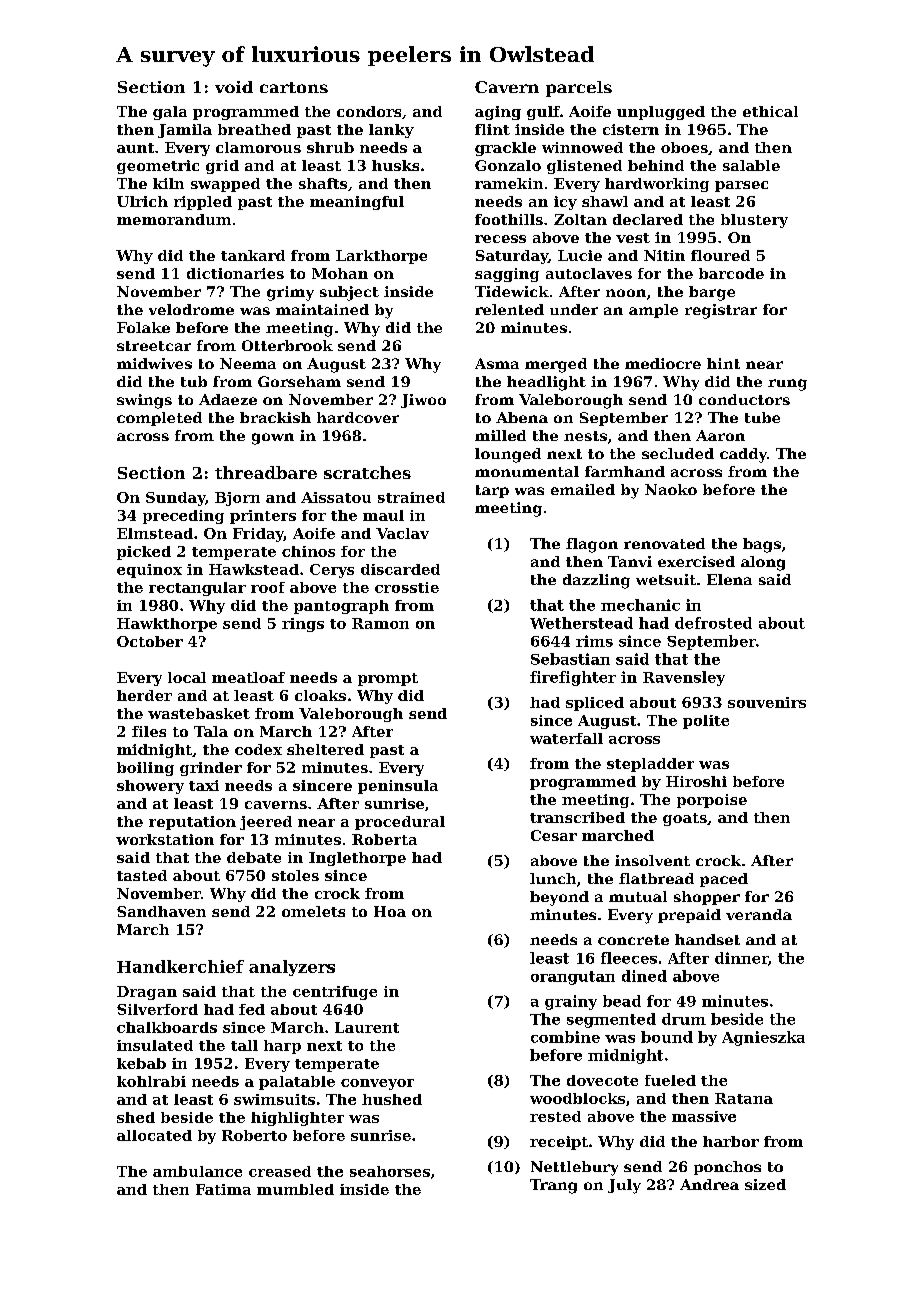  Describe the element at coordinates (751, 165) in the screenshot. I see `salable` at that location.
